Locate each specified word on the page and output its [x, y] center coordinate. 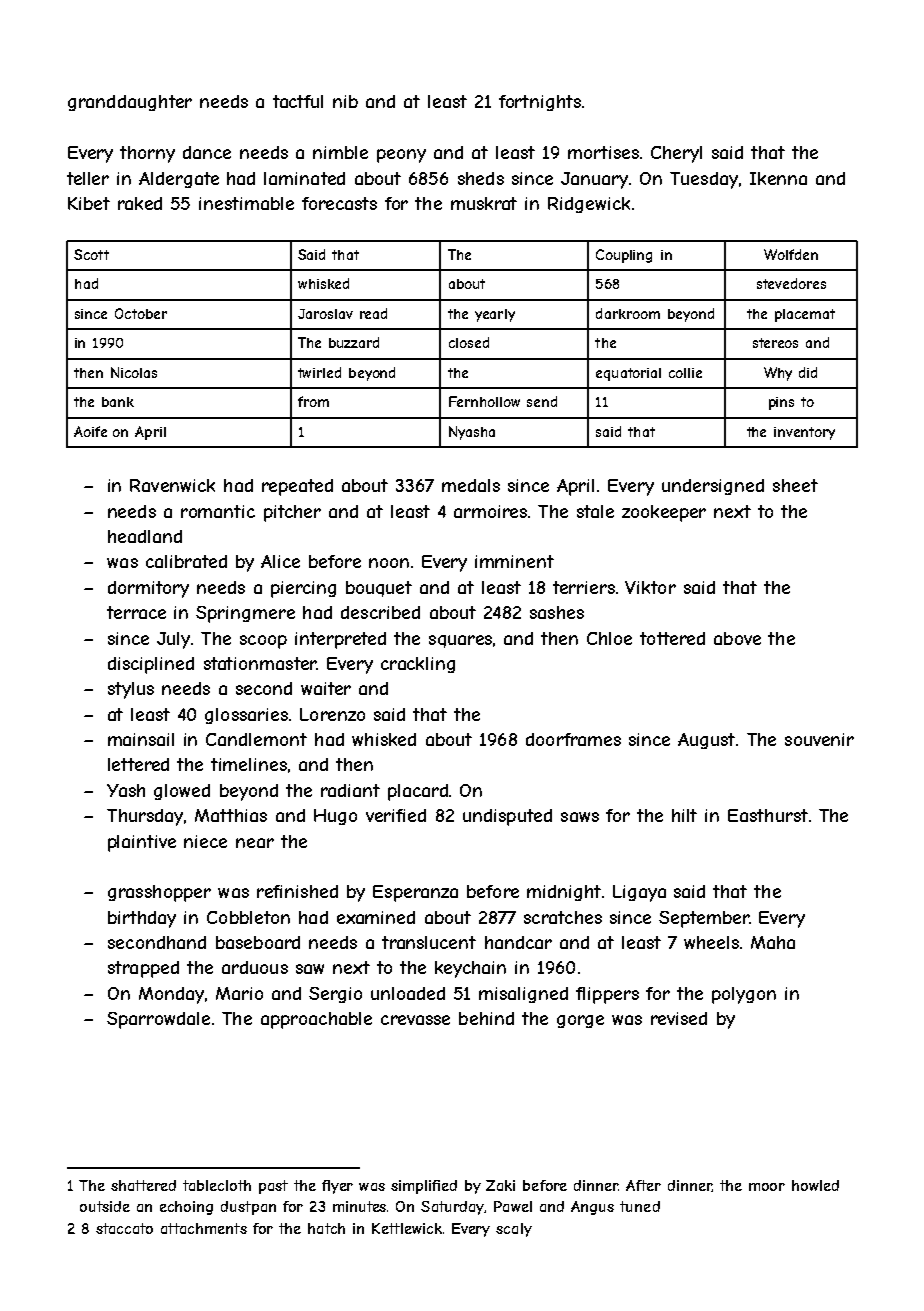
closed [469, 342]
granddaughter [130, 103]
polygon [744, 995]
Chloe [609, 638]
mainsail [141, 739]
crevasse [415, 1020]
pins [781, 403]
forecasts [339, 203]
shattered [143, 1185]
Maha [773, 942]
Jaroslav [325, 314]
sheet [795, 485]
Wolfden [791, 254]
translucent [429, 942]
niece [205, 841]
